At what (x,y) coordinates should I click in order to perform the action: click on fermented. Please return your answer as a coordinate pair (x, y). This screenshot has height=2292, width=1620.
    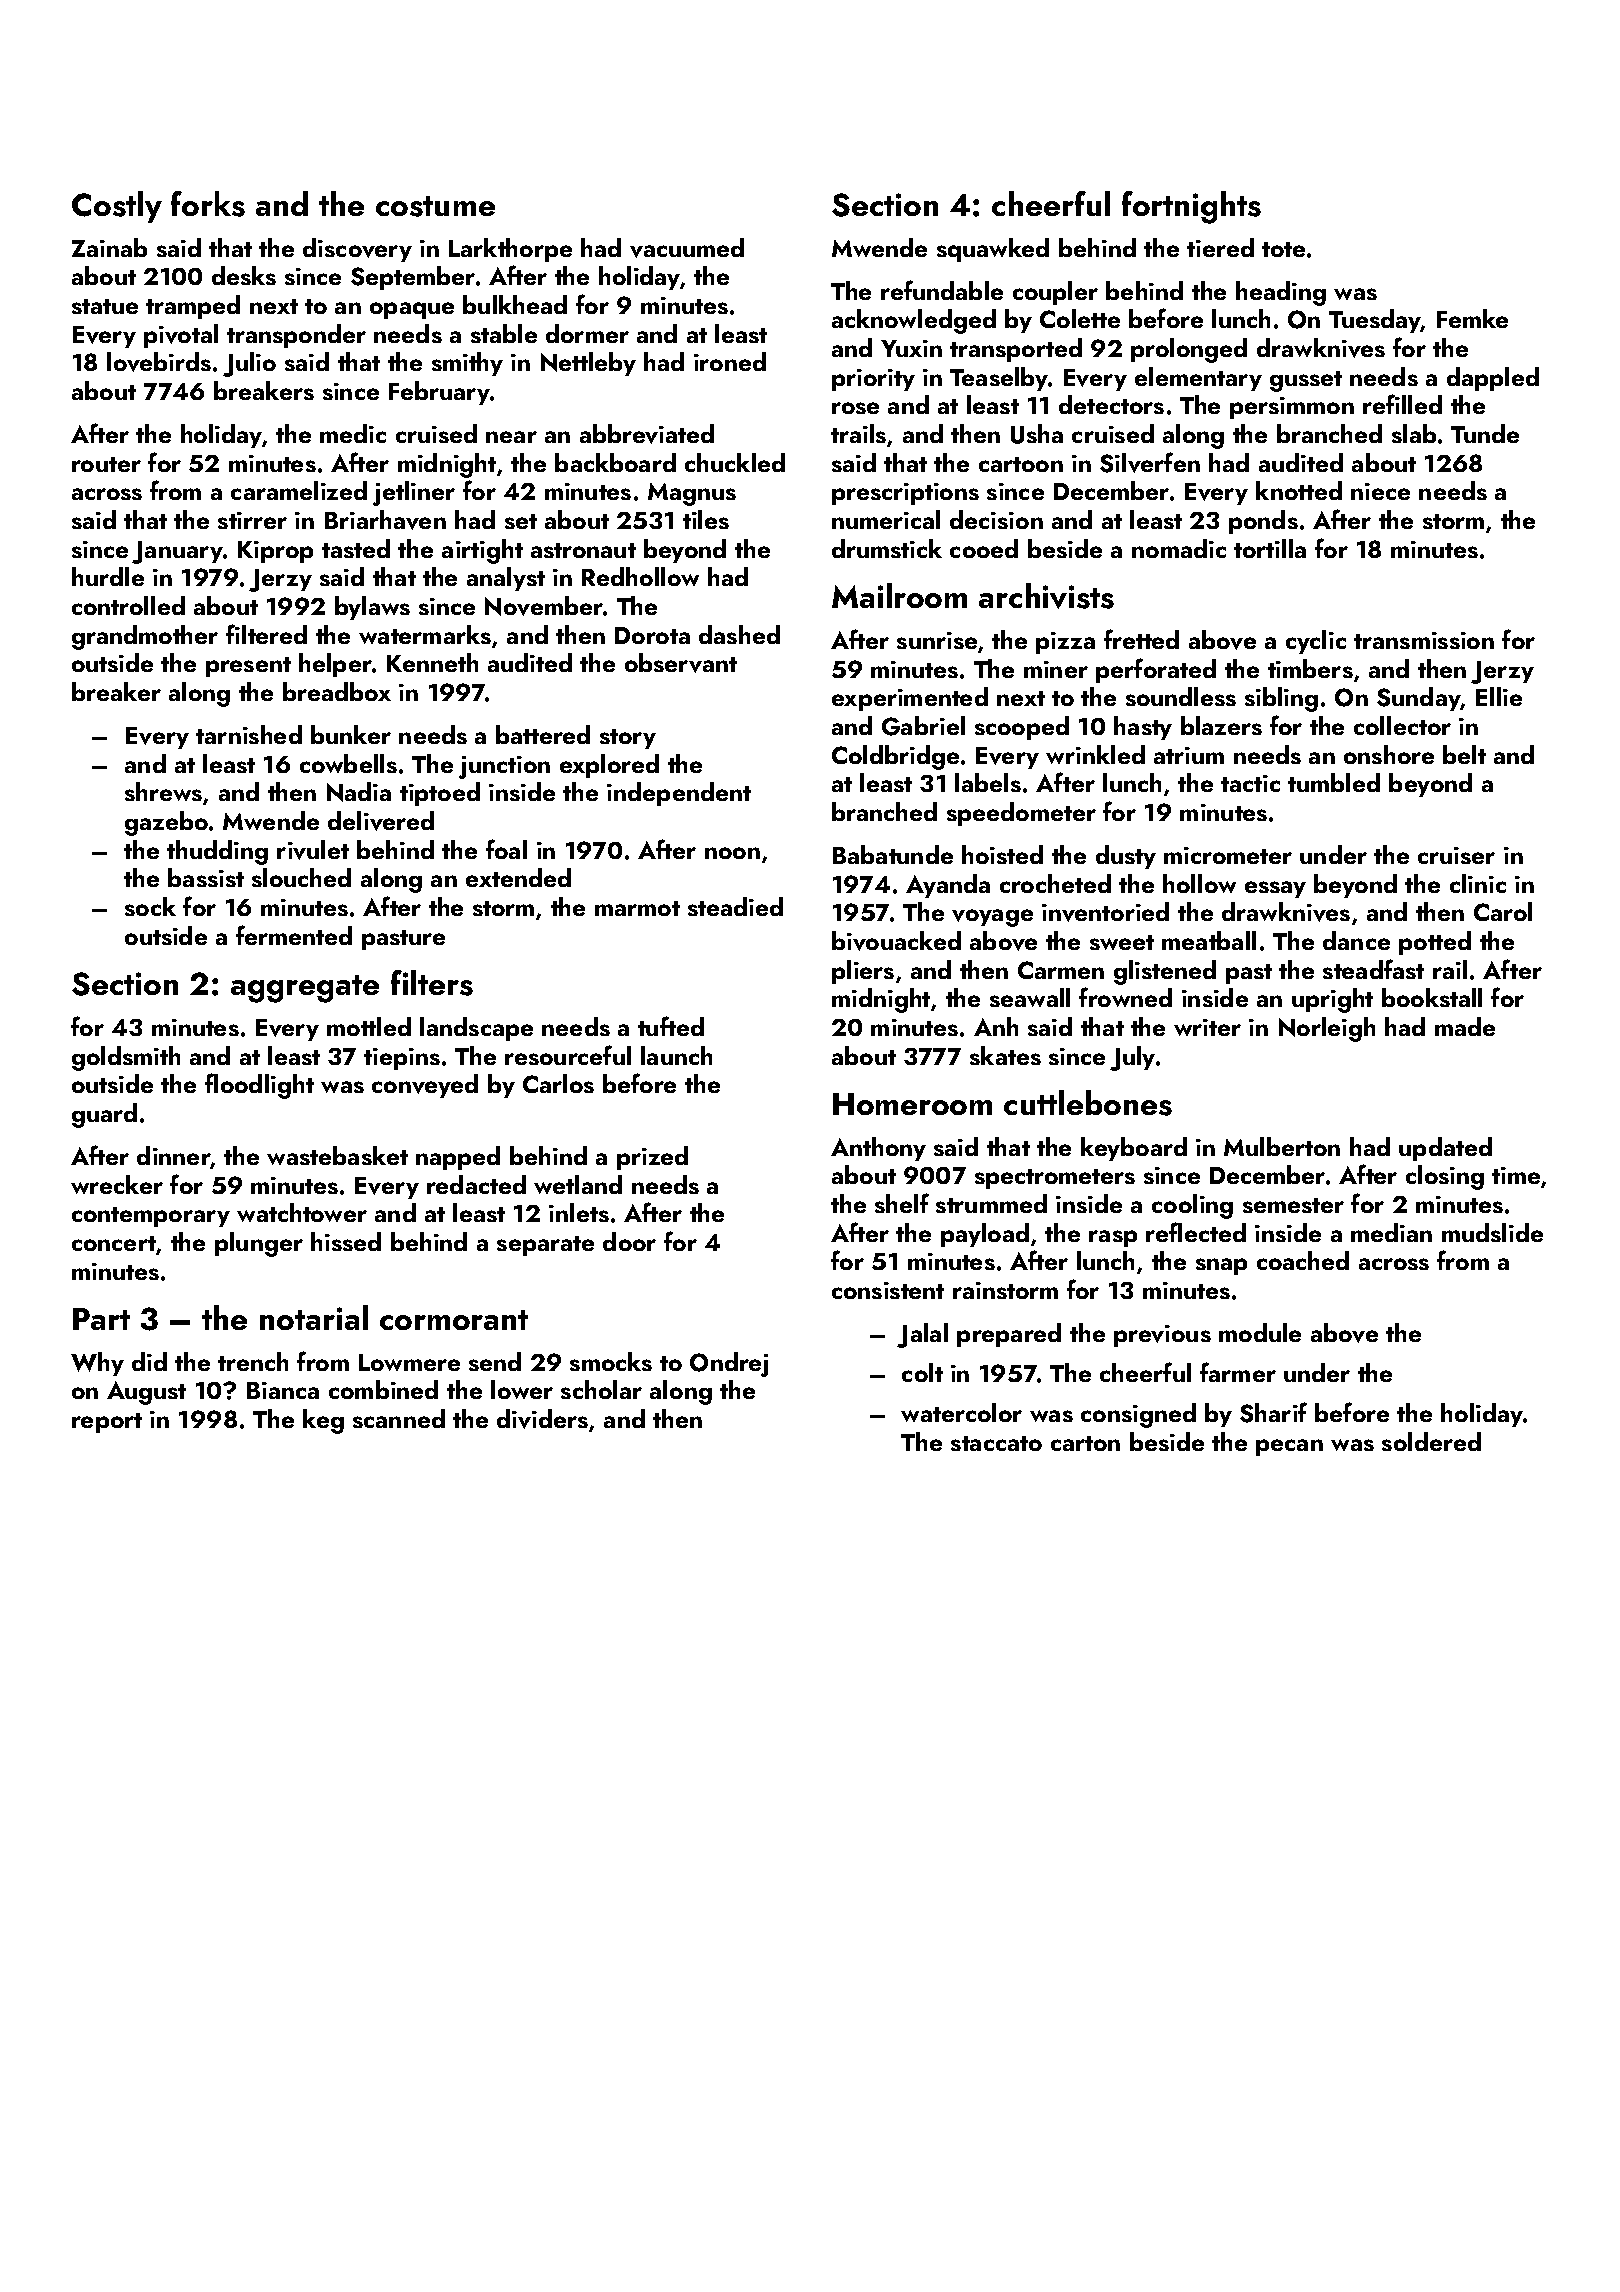
    Looking at the image, I should click on (294, 935).
